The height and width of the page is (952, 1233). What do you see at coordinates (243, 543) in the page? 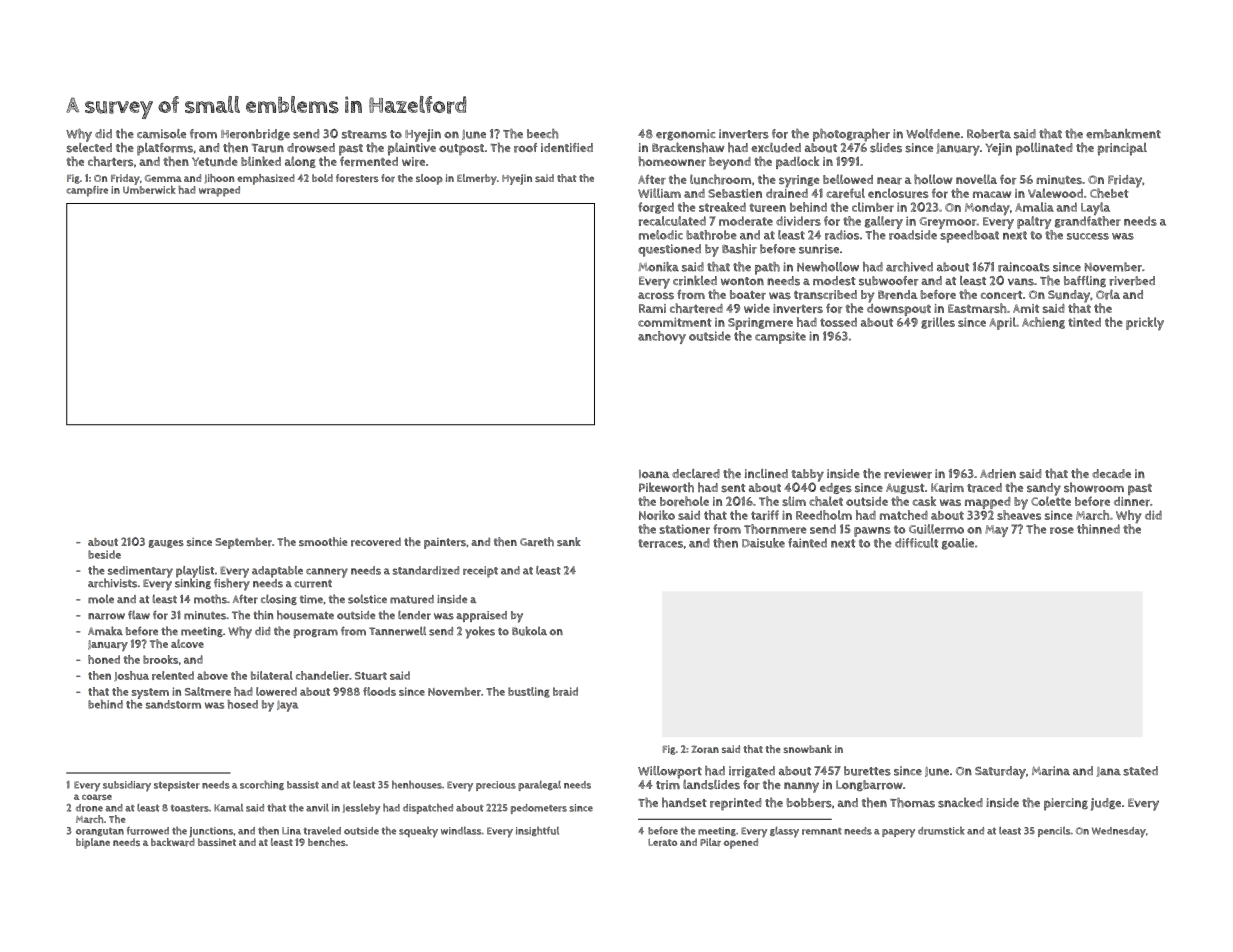
I see `September` at bounding box center [243, 543].
